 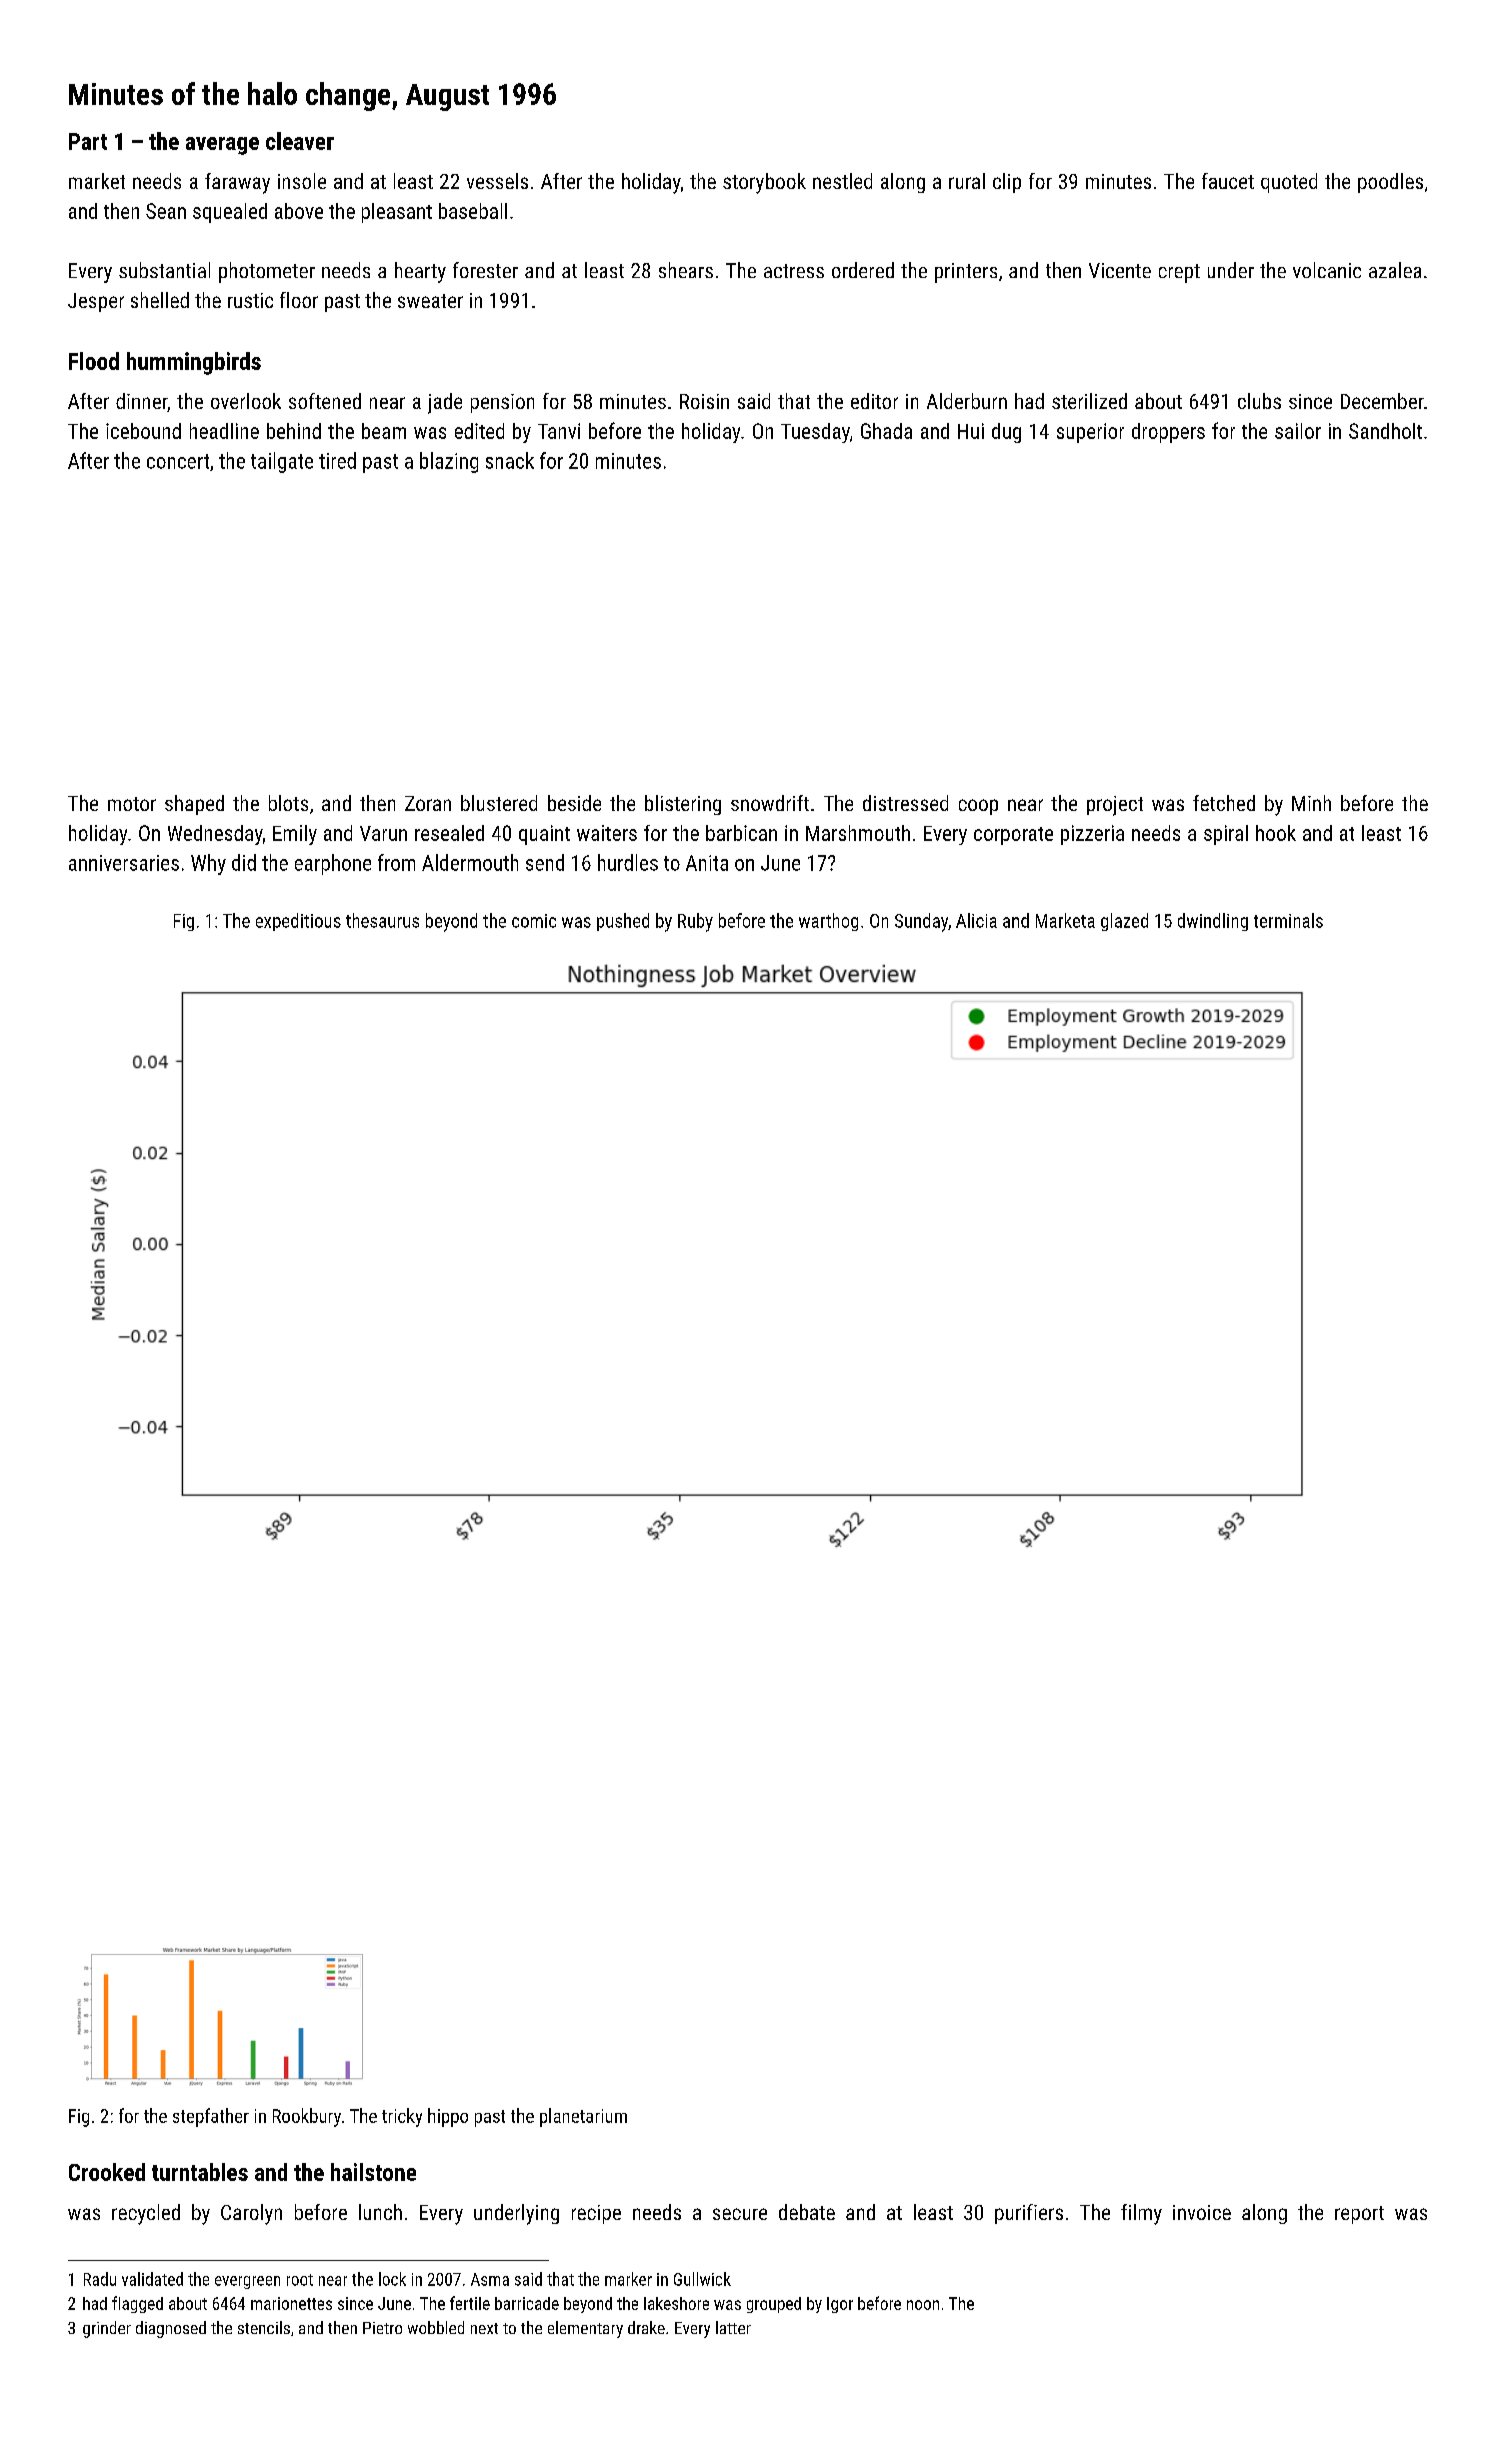 What do you see at coordinates (1288, 920) in the screenshot?
I see `terminals` at bounding box center [1288, 920].
